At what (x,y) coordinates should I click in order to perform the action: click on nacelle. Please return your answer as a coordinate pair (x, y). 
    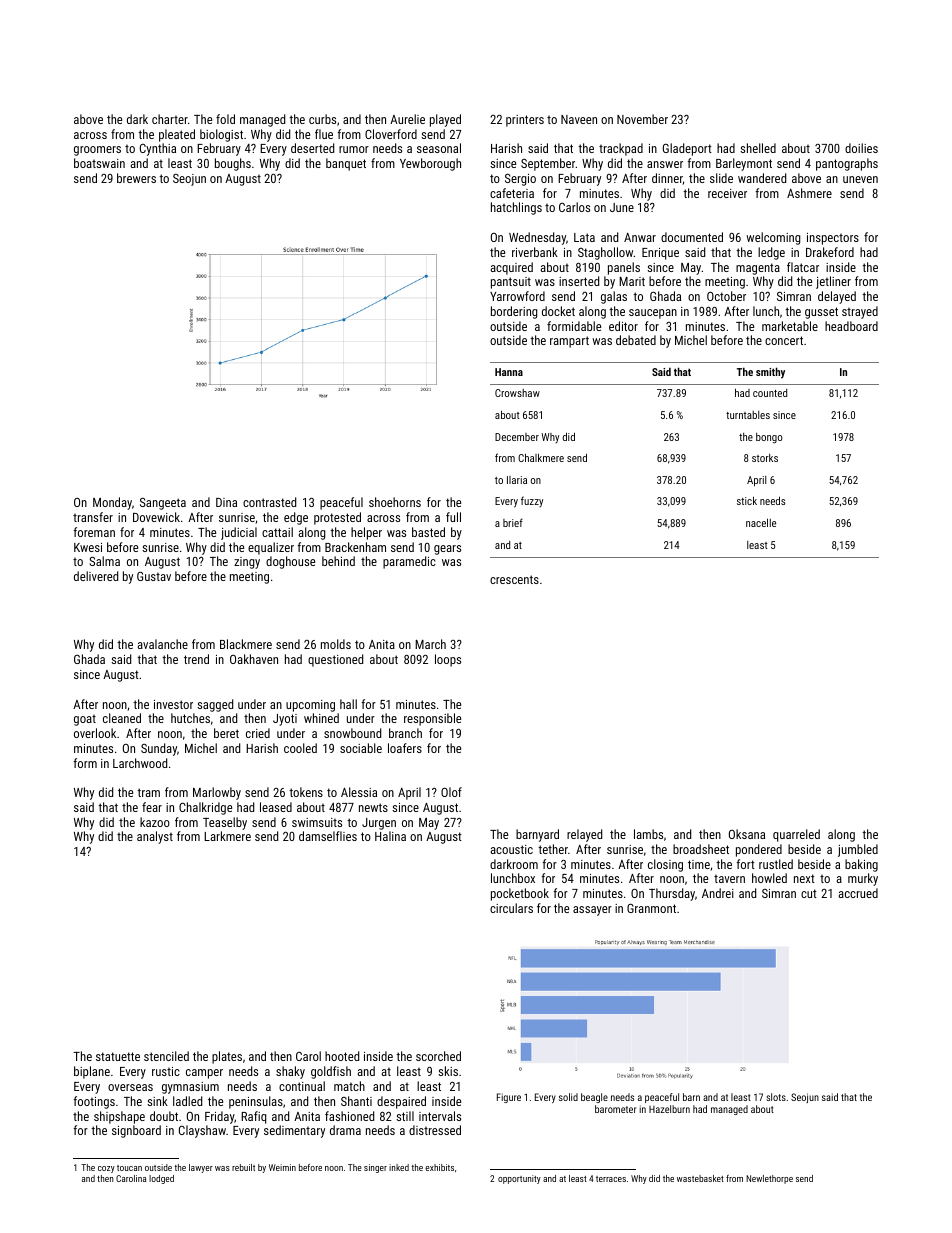
    Looking at the image, I should click on (761, 522).
